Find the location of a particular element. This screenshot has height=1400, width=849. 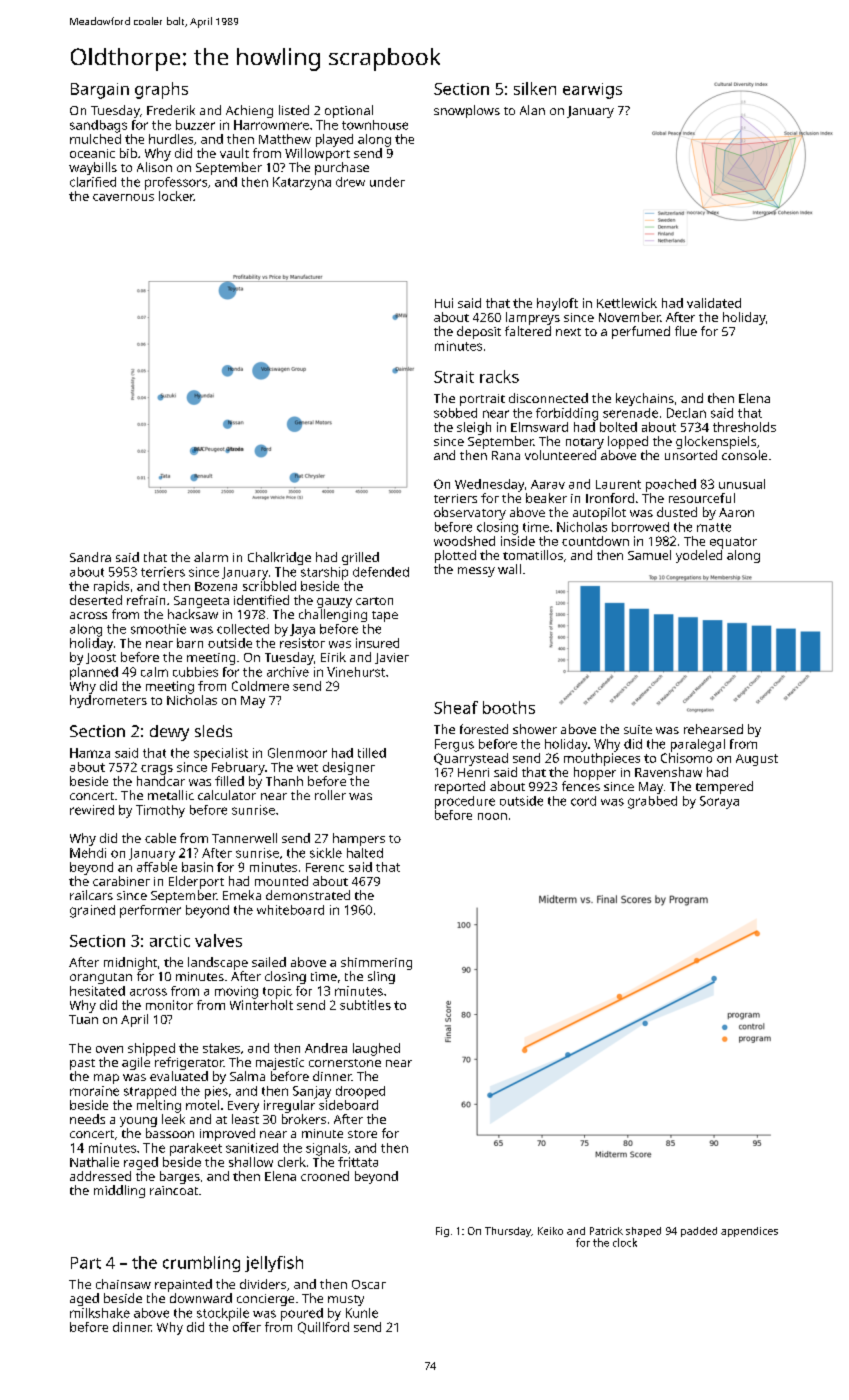

smoothie is located at coordinates (158, 629).
